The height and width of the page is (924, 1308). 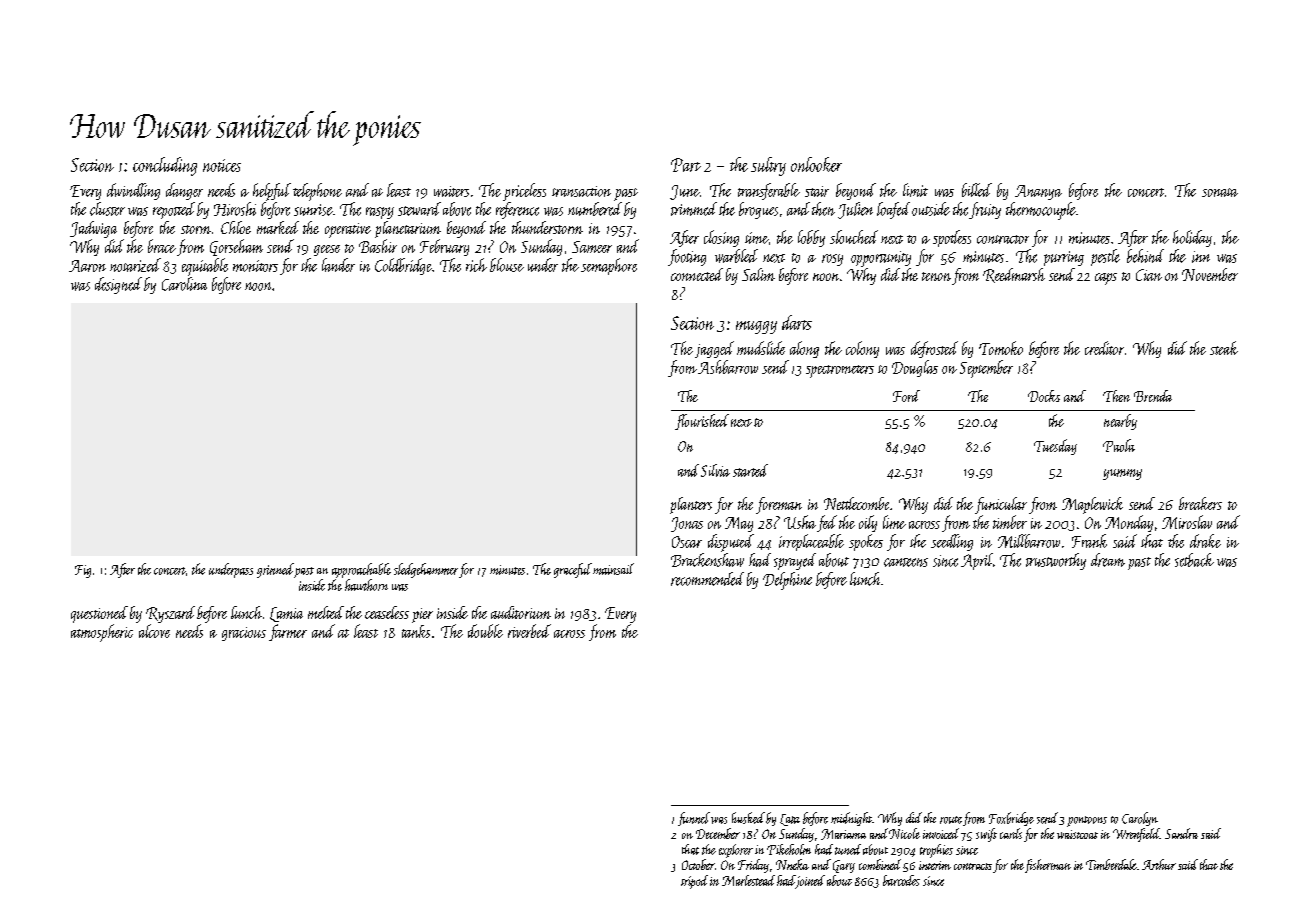 What do you see at coordinates (573, 570) in the page?
I see `graceful` at bounding box center [573, 570].
